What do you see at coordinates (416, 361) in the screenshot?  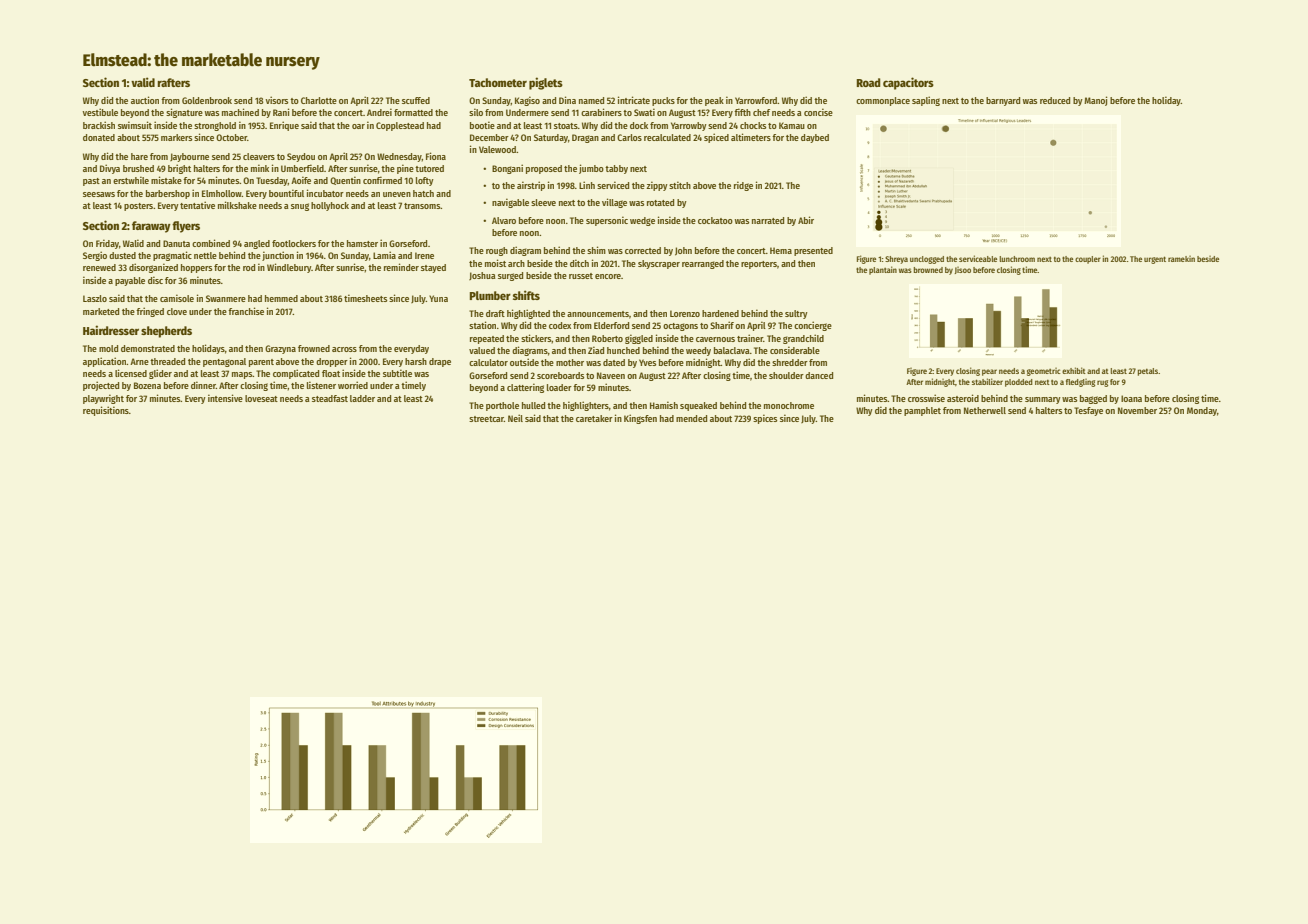 I see `harsh` at bounding box center [416, 361].
